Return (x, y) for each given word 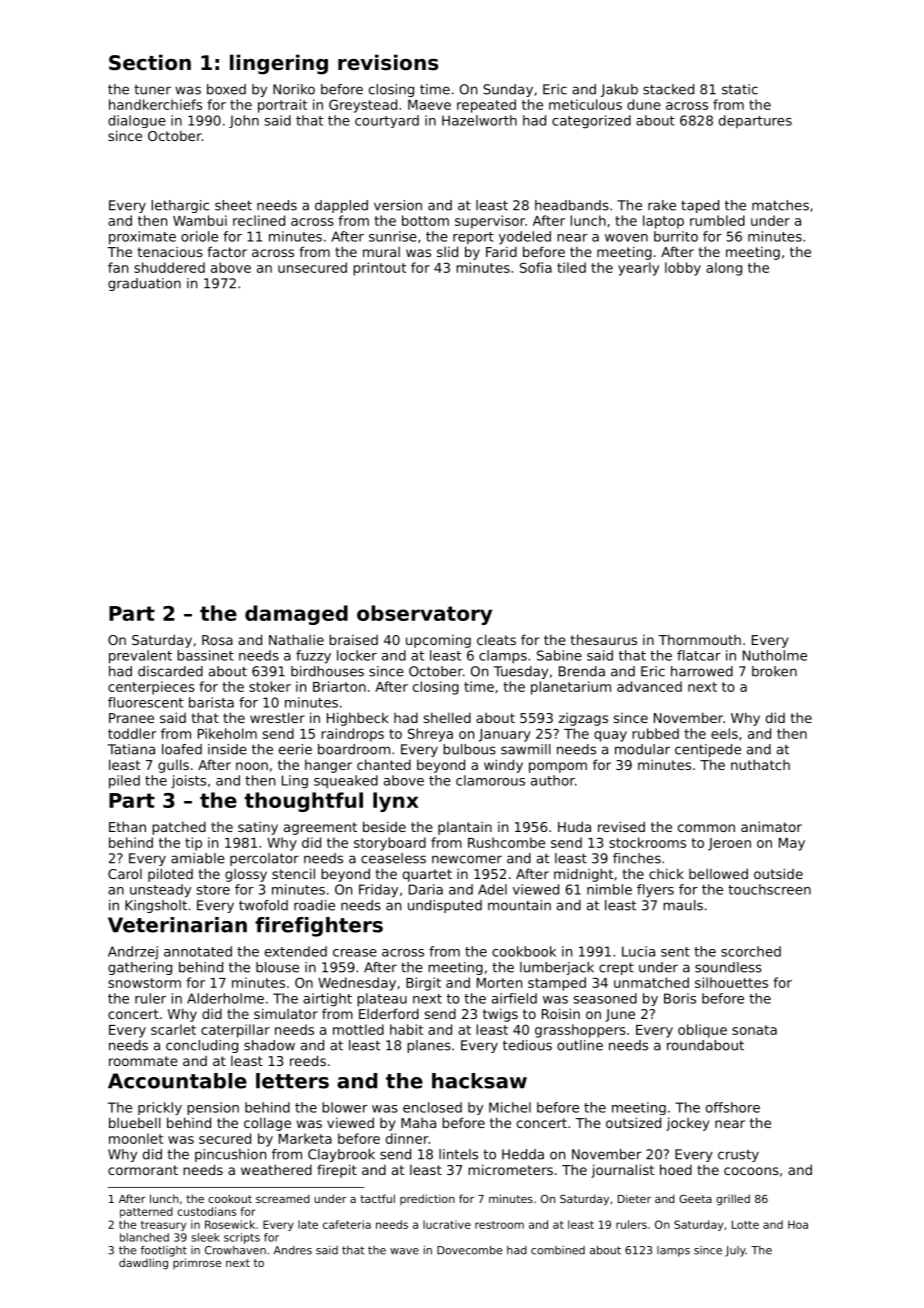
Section (150, 62)
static (740, 89)
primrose (197, 1263)
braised (353, 639)
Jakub (619, 90)
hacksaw (479, 1081)
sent (675, 952)
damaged (296, 615)
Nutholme (775, 655)
